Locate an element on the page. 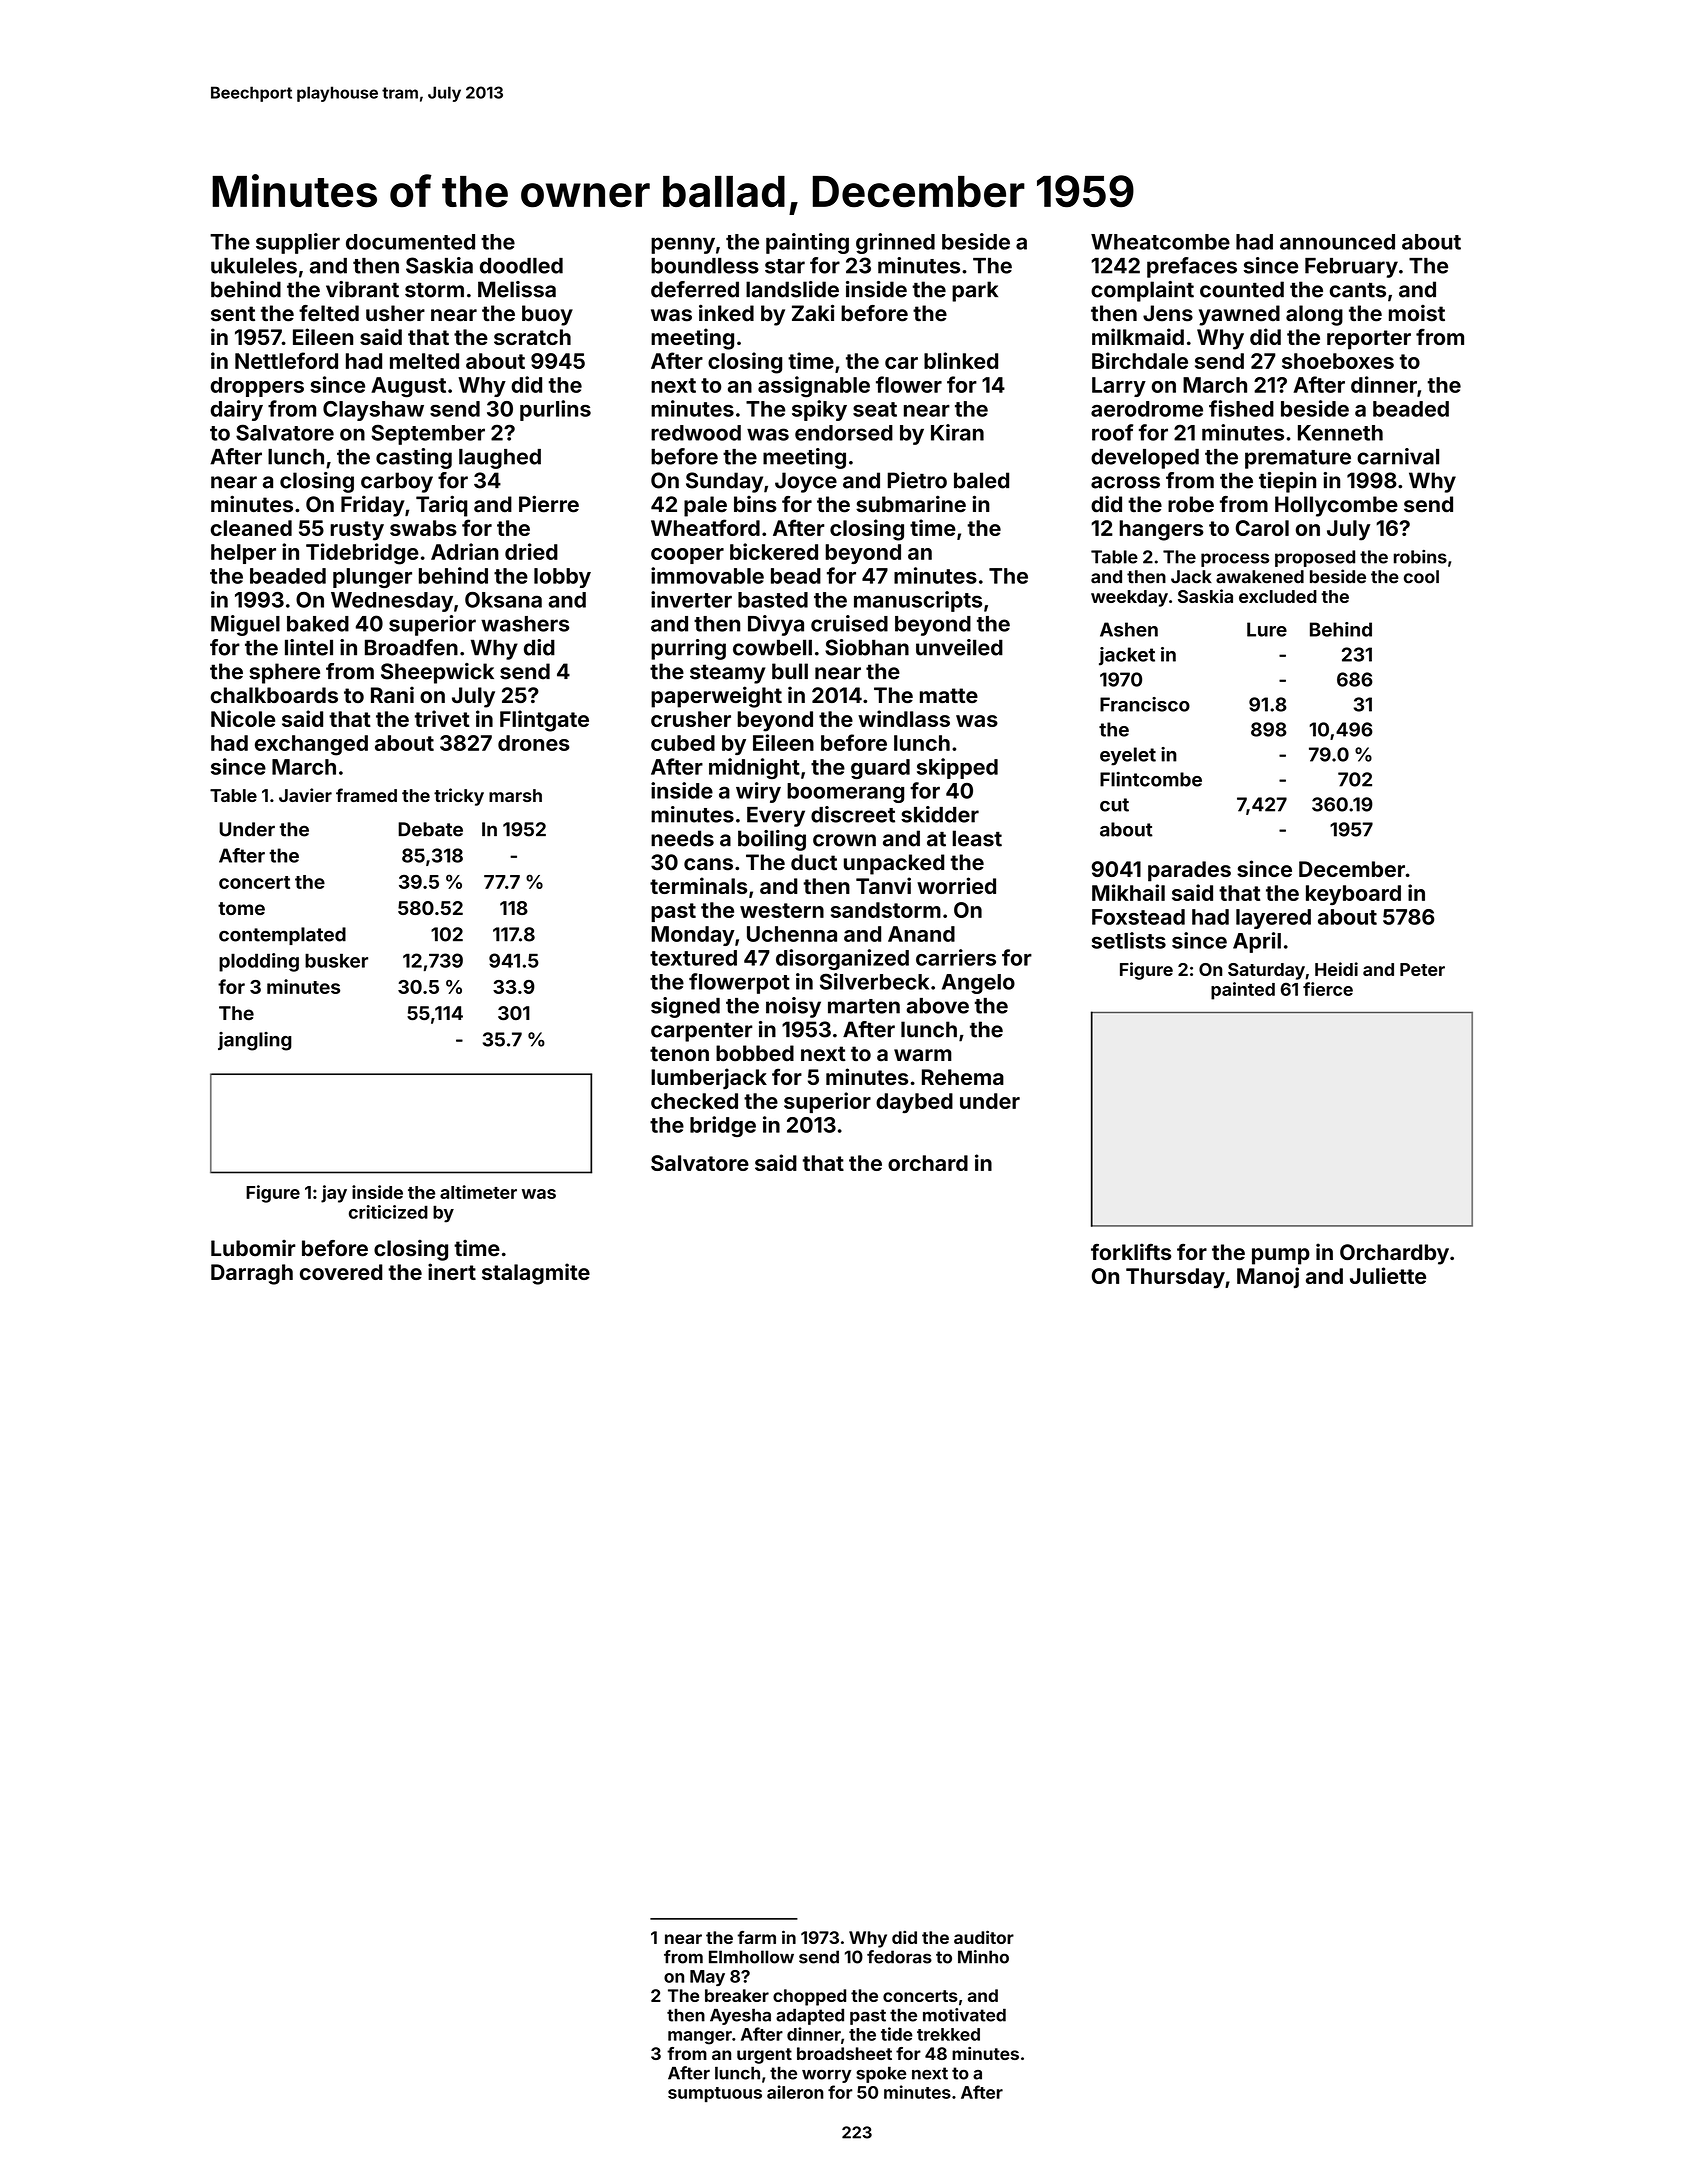  Minho is located at coordinates (983, 1957).
